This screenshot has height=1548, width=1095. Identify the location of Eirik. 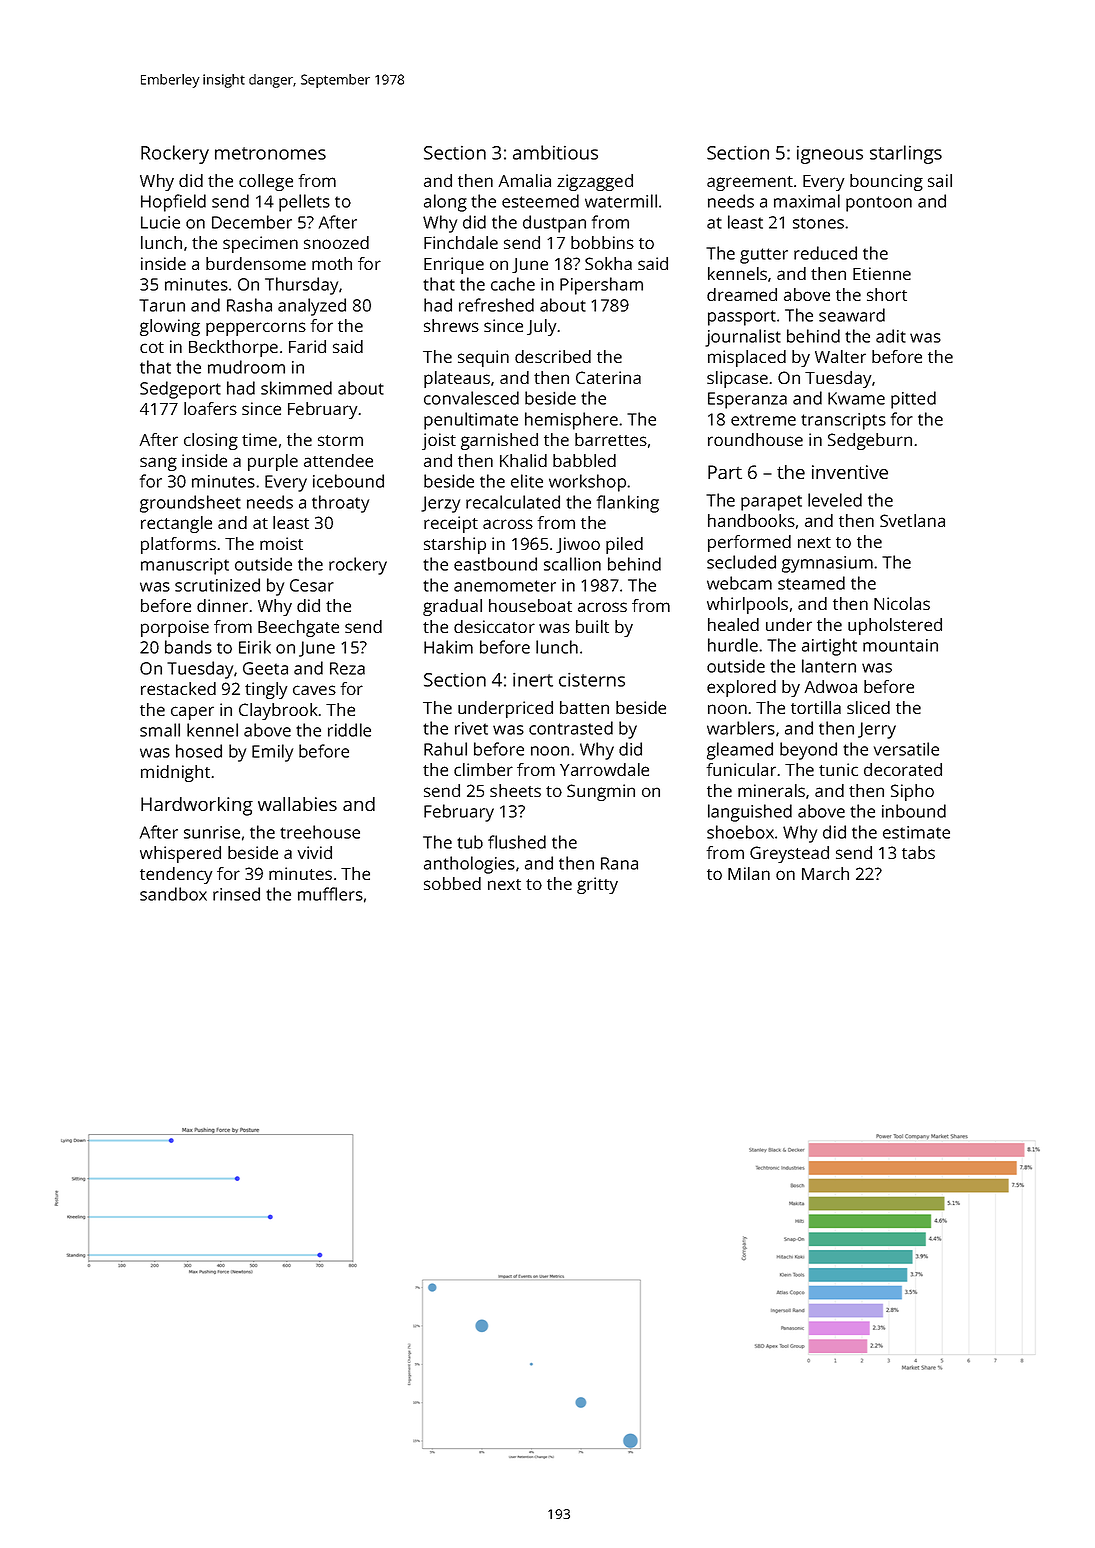
(255, 647).
